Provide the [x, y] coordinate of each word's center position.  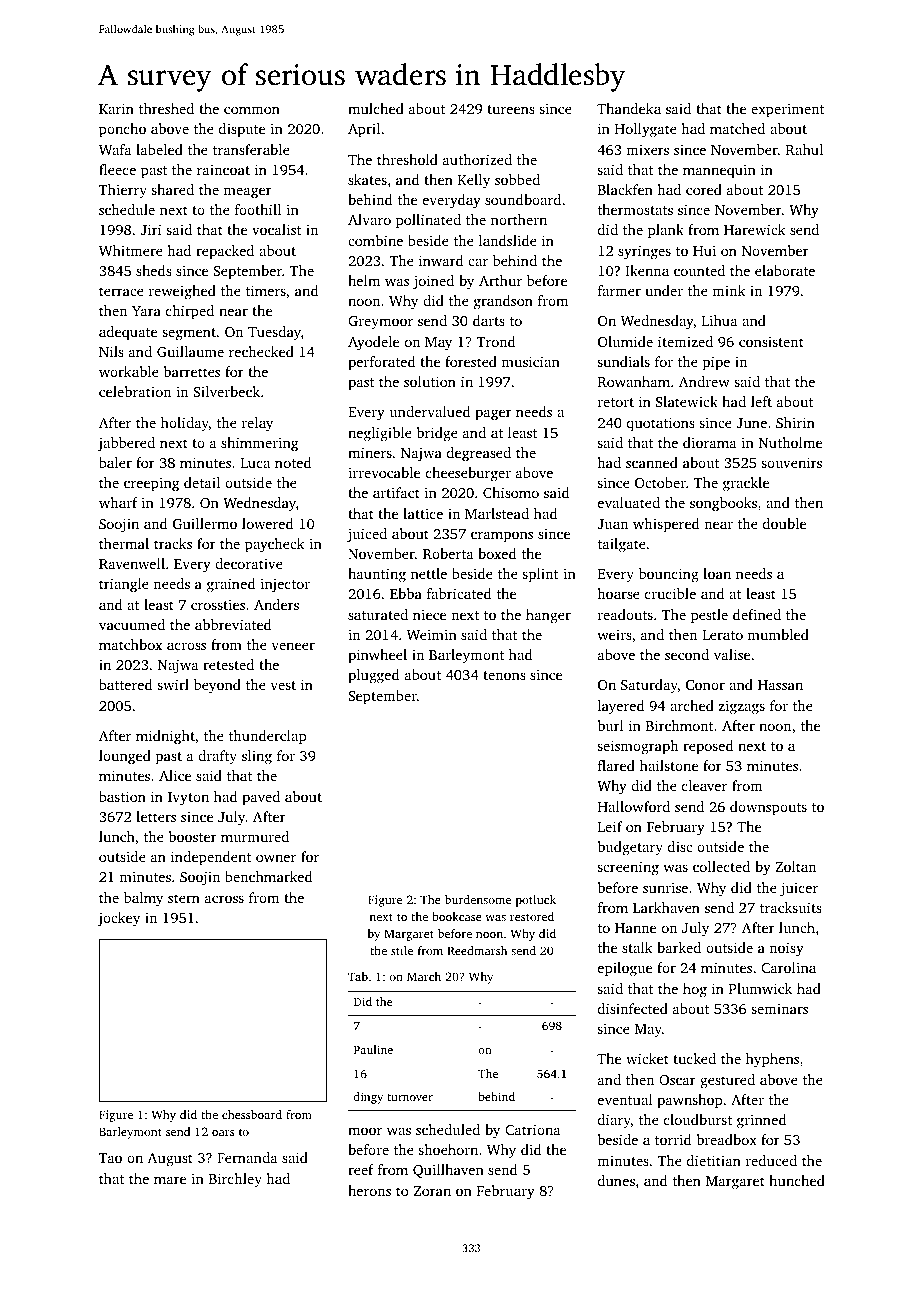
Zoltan [795, 866]
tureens [511, 109]
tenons [504, 675]
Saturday [649, 686]
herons [369, 1190]
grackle [746, 484]
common [252, 110]
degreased [479, 454]
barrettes [192, 371]
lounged [125, 757]
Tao [110, 1158]
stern [184, 898]
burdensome [478, 899]
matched [737, 128]
